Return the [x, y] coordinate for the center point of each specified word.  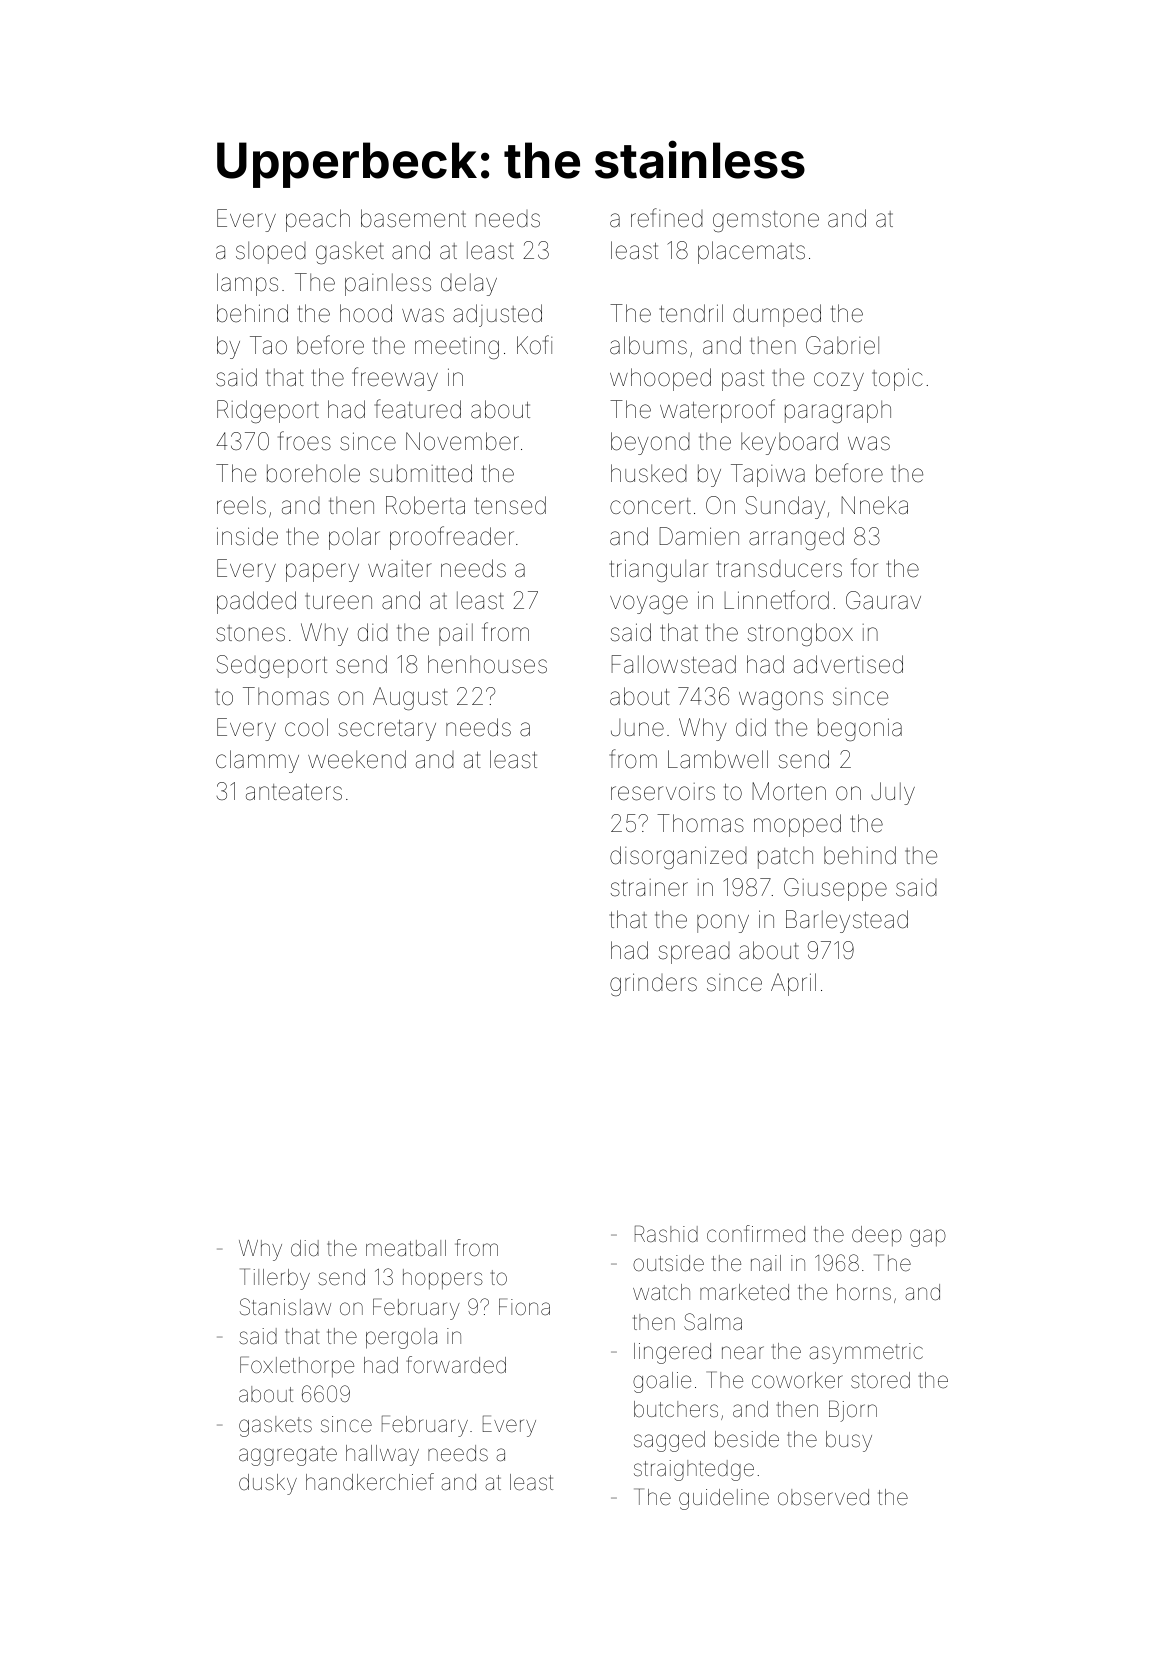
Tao [268, 345]
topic [897, 379]
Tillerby [275, 1279]
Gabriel [842, 345]
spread [694, 953]
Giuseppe [835, 889]
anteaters [294, 792]
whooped [660, 379]
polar [354, 538]
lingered [672, 1353]
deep [877, 1236]
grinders [653, 984]
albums [648, 345]
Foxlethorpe [297, 1366]
